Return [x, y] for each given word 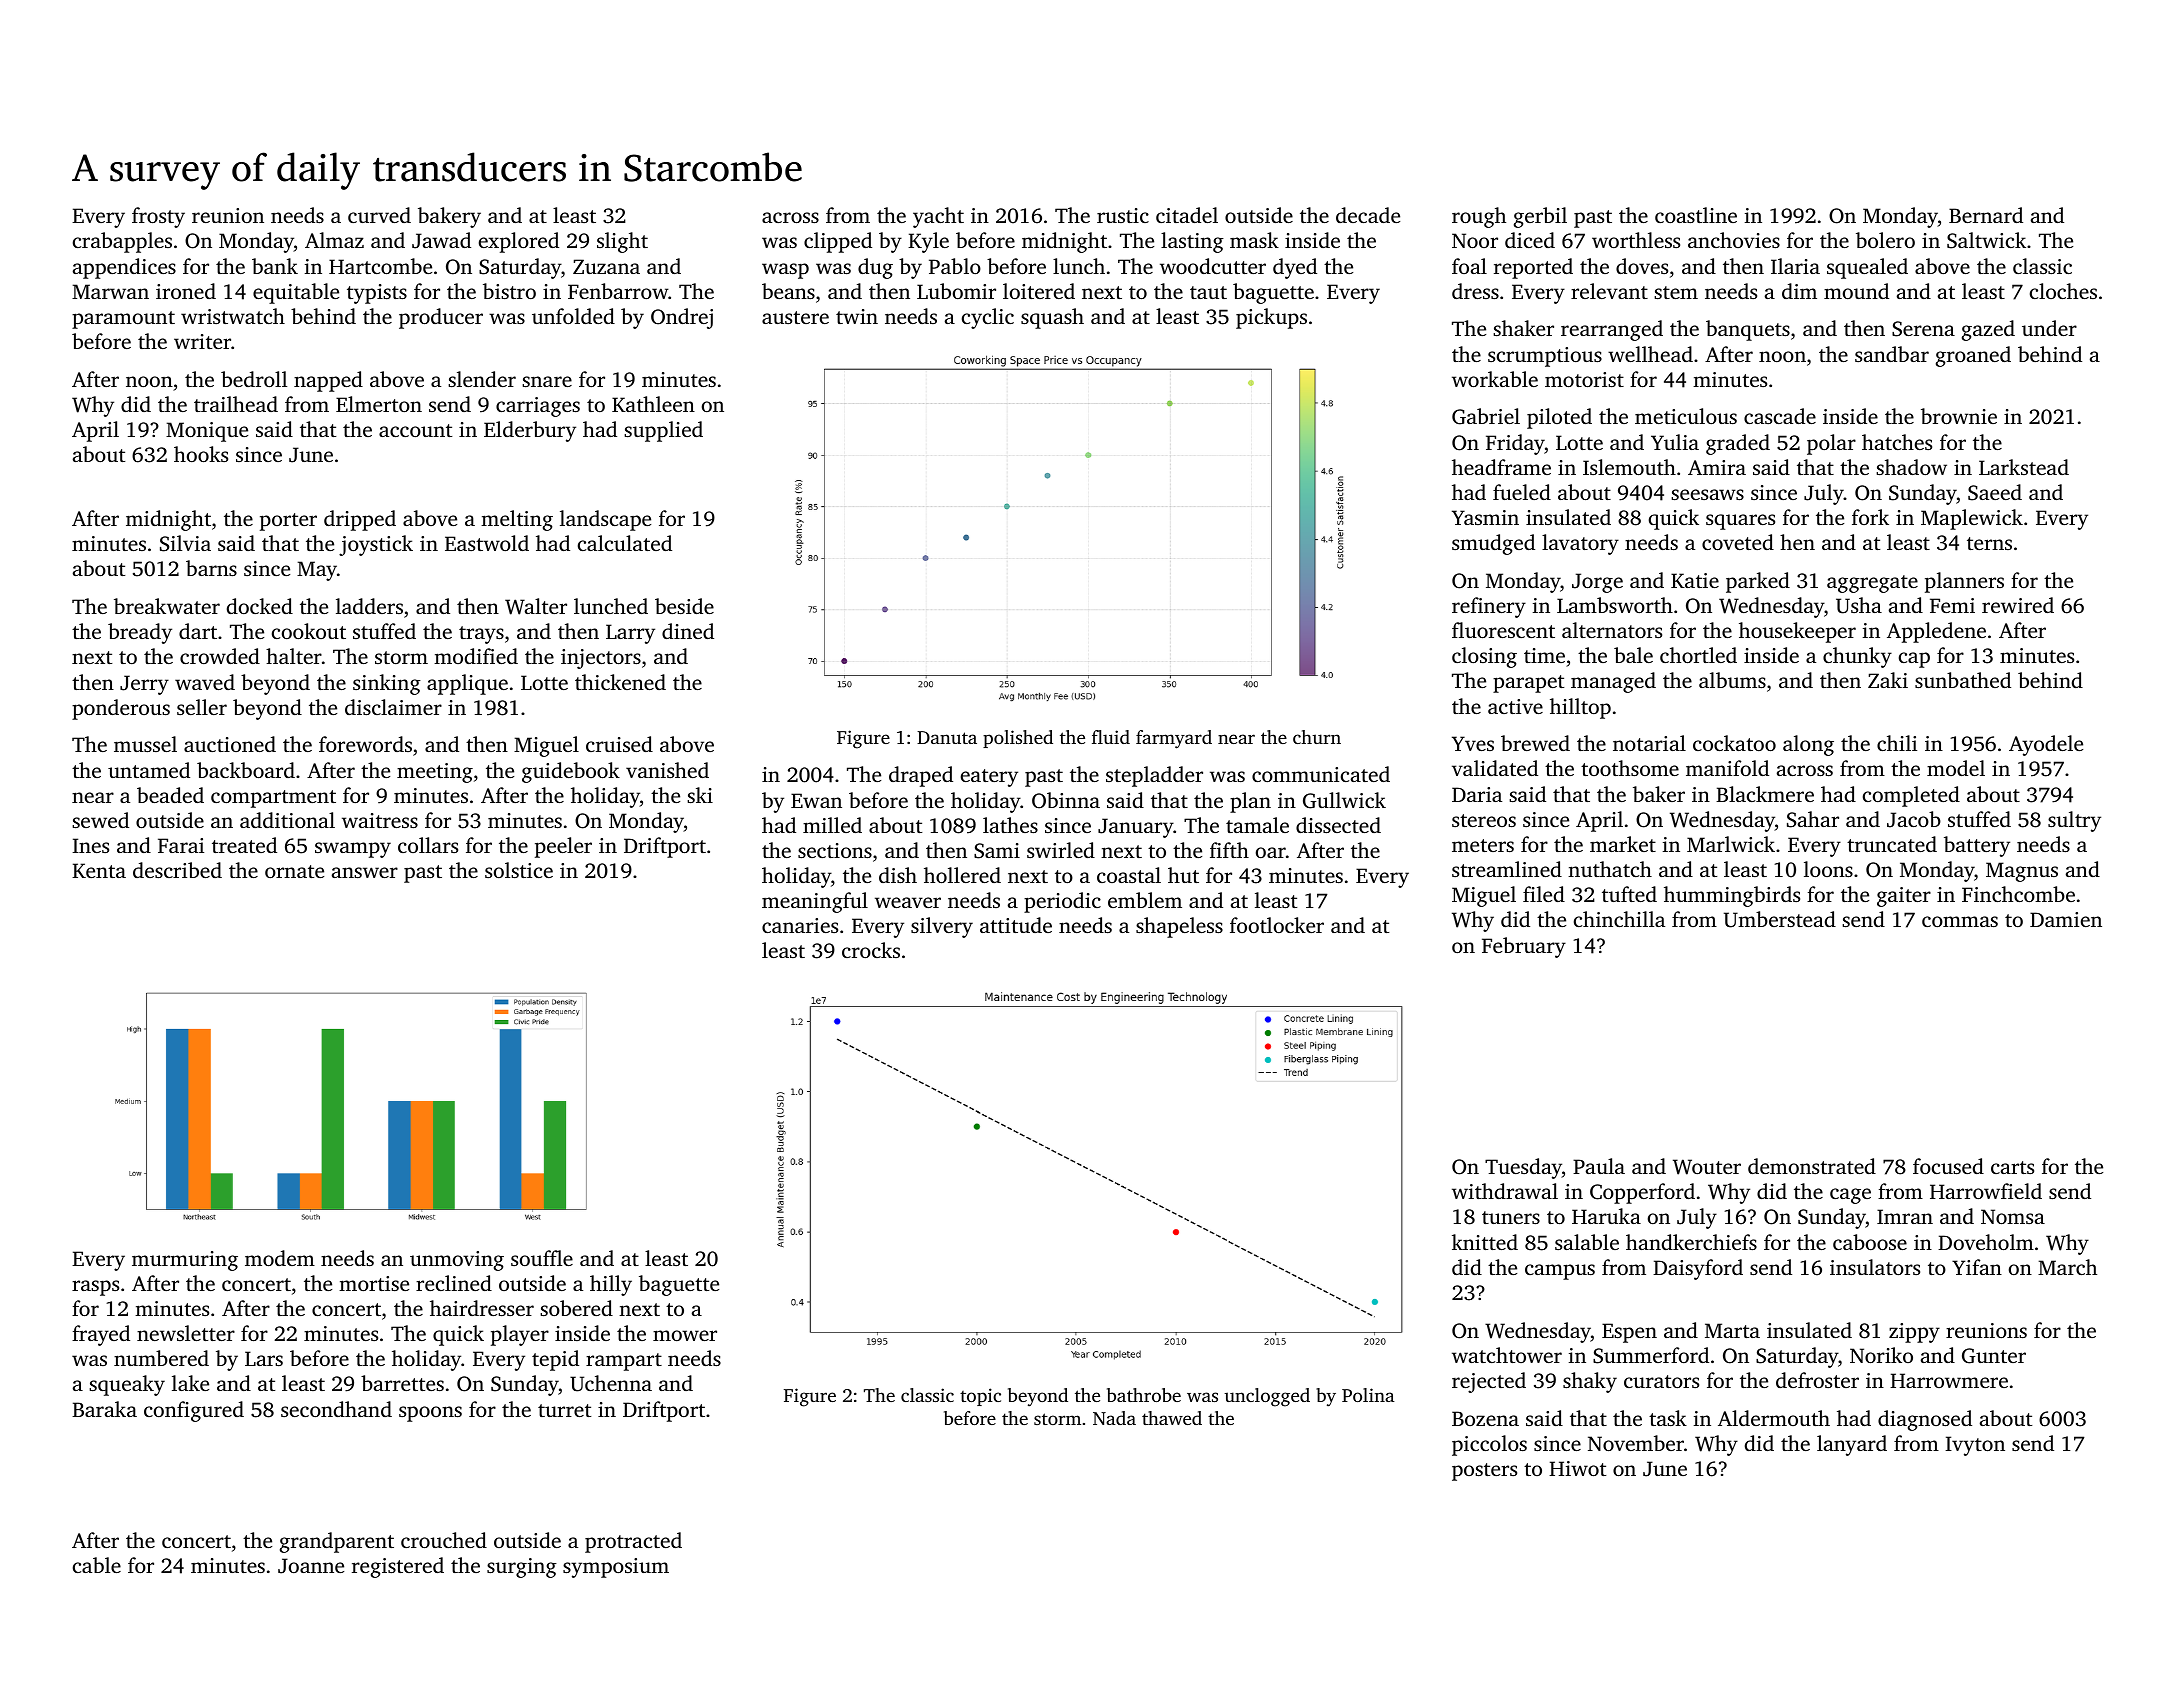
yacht [938, 217]
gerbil [1540, 217]
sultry [2074, 821]
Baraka [104, 1409]
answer [365, 872]
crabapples [122, 242]
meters [1483, 845]
